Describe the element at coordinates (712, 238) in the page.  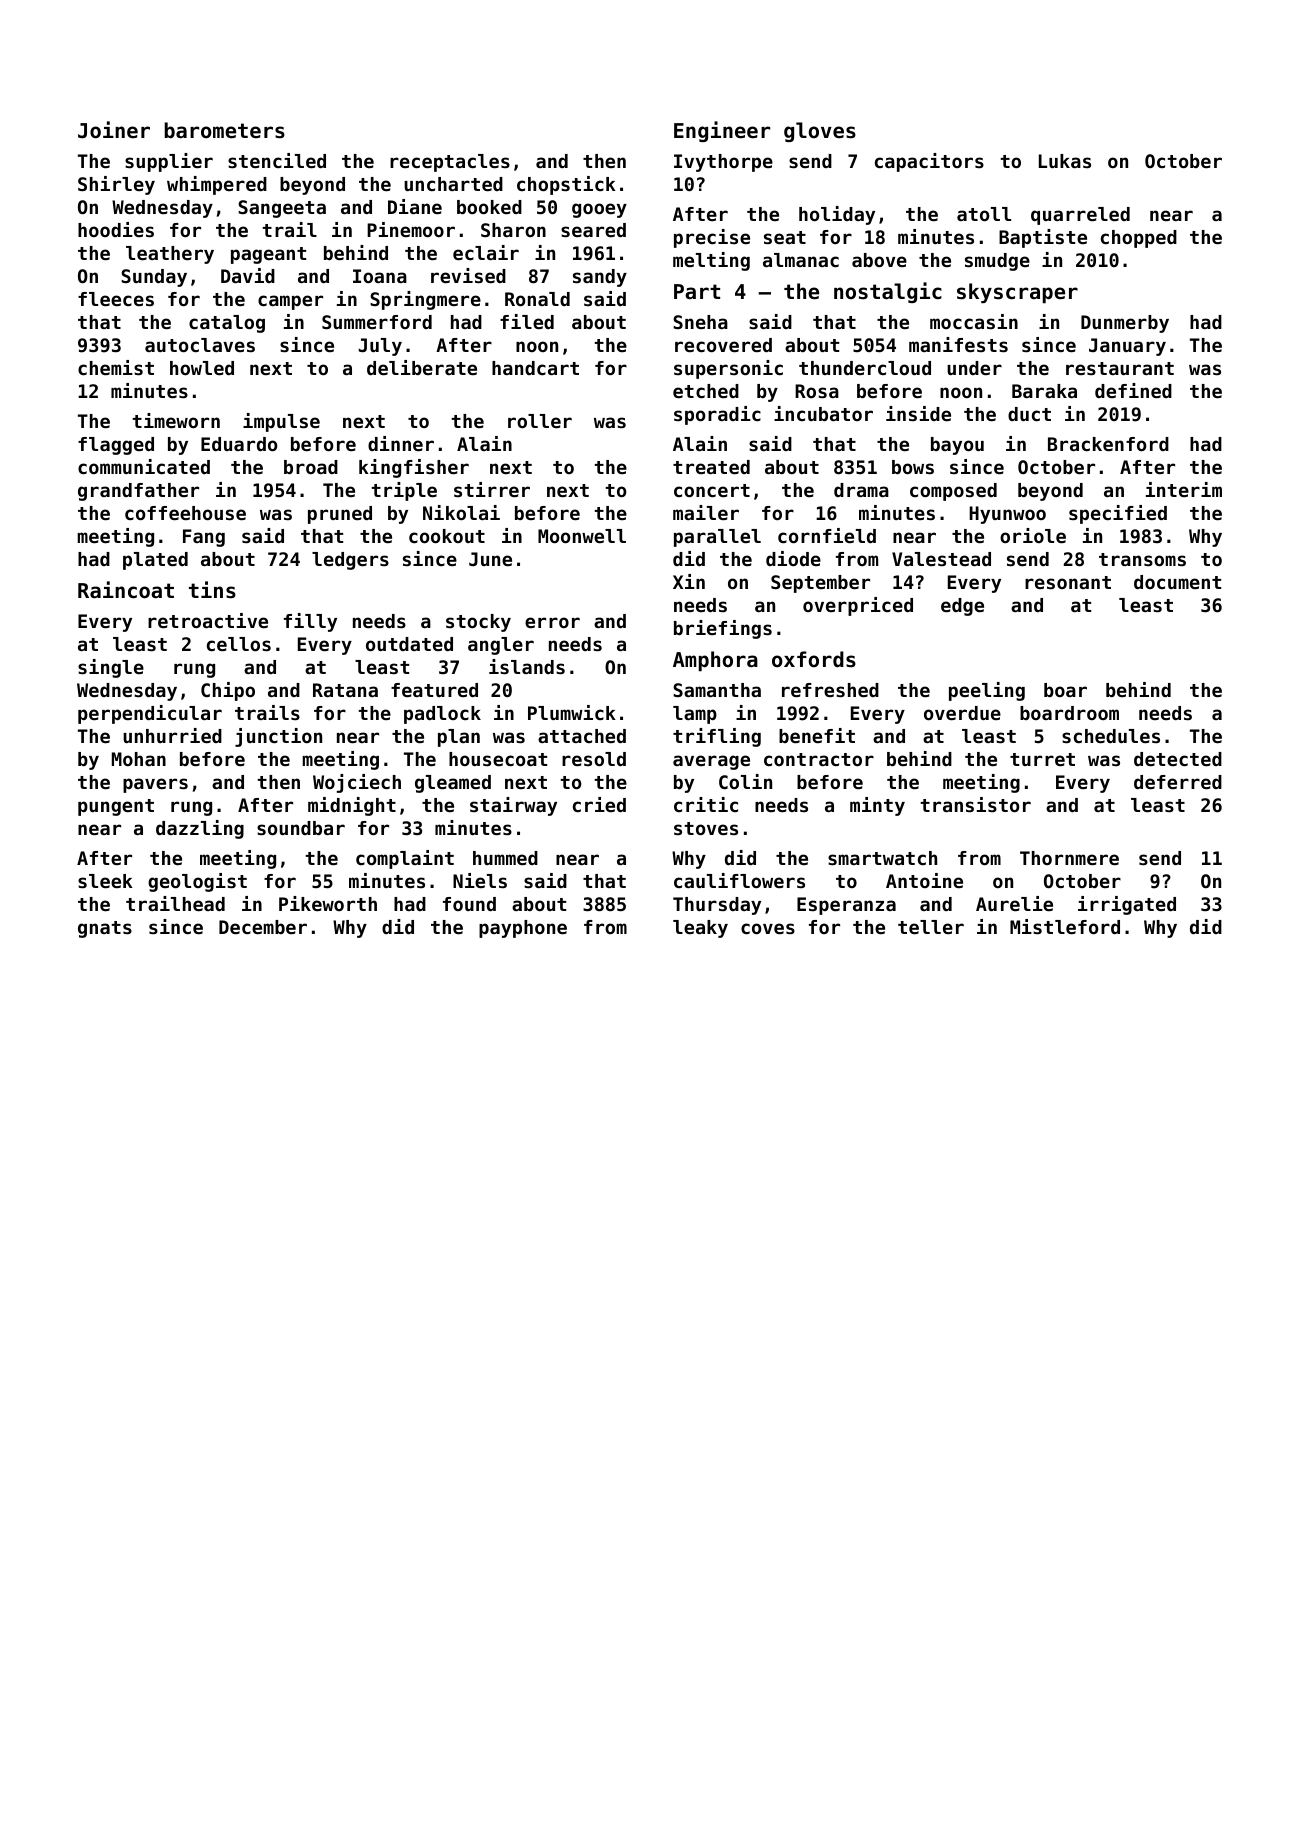
I see `precise` at that location.
